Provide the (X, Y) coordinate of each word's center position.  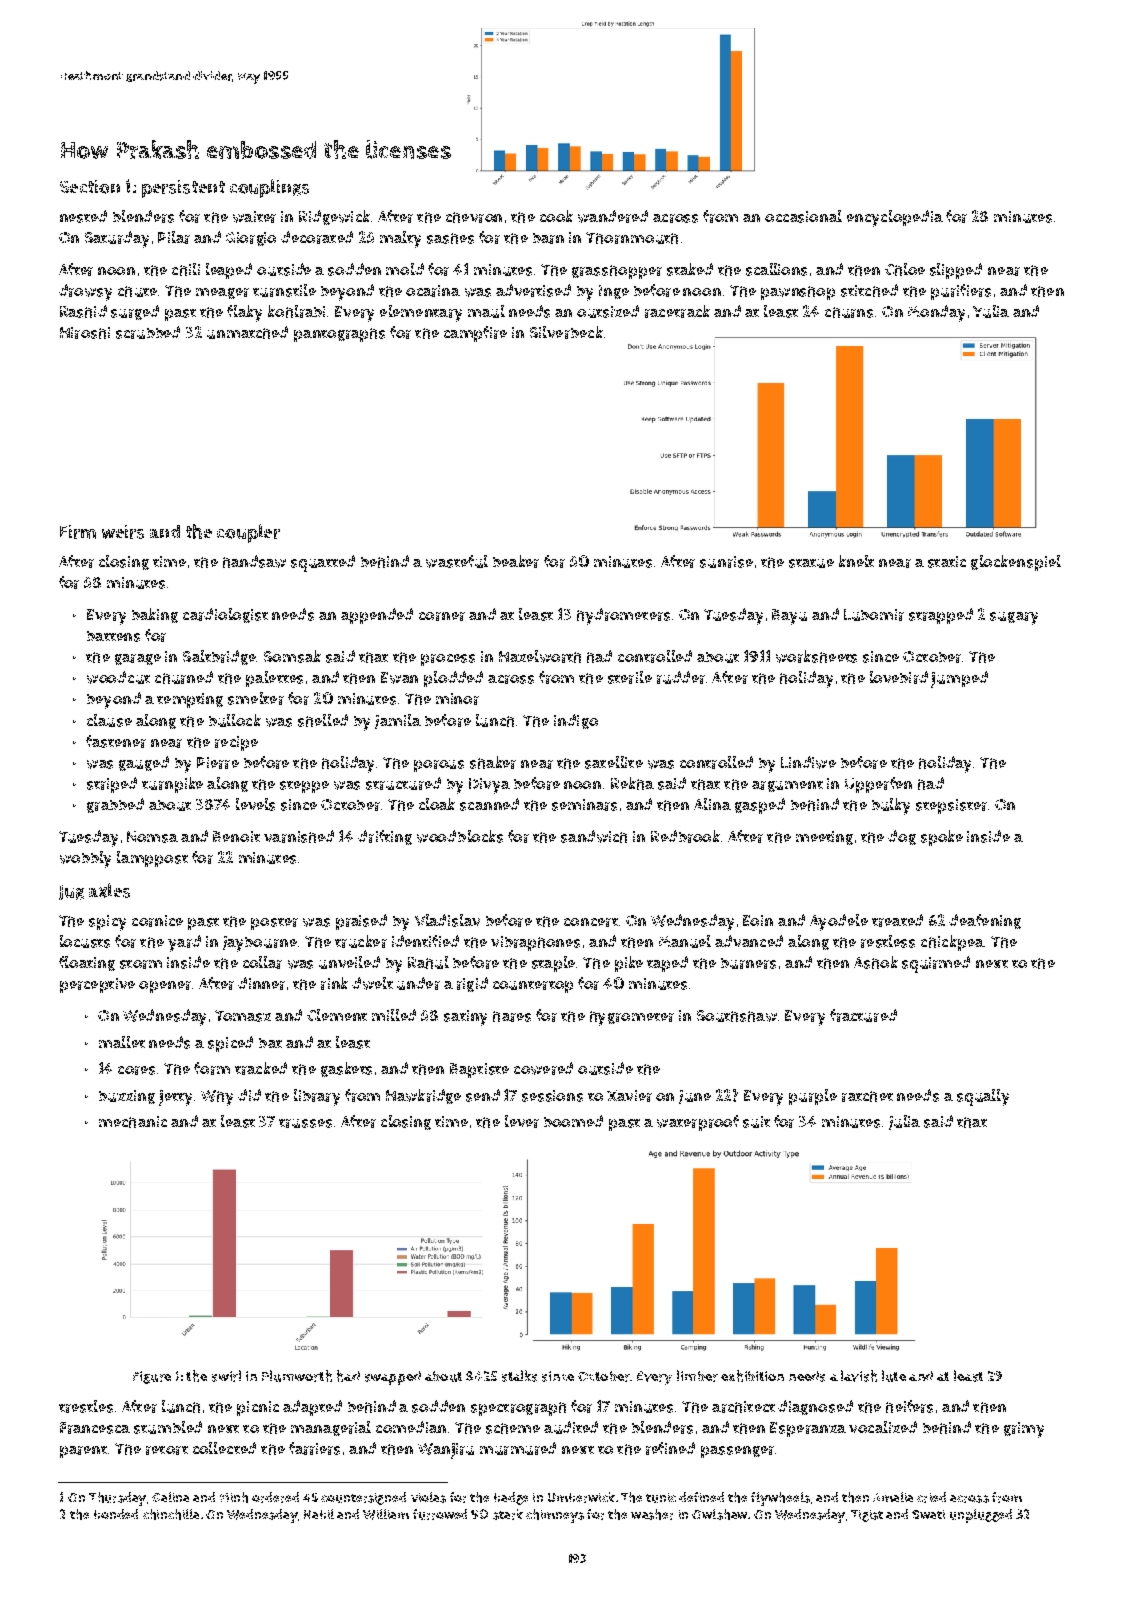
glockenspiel (1016, 563)
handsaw (254, 561)
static (947, 562)
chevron (474, 217)
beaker (516, 561)
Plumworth (297, 1376)
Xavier (629, 1096)
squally (983, 1097)
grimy (1024, 1430)
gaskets (346, 1069)
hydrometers (623, 616)
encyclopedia (895, 218)
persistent (183, 189)
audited (571, 1427)
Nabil (319, 1514)
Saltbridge (219, 657)
